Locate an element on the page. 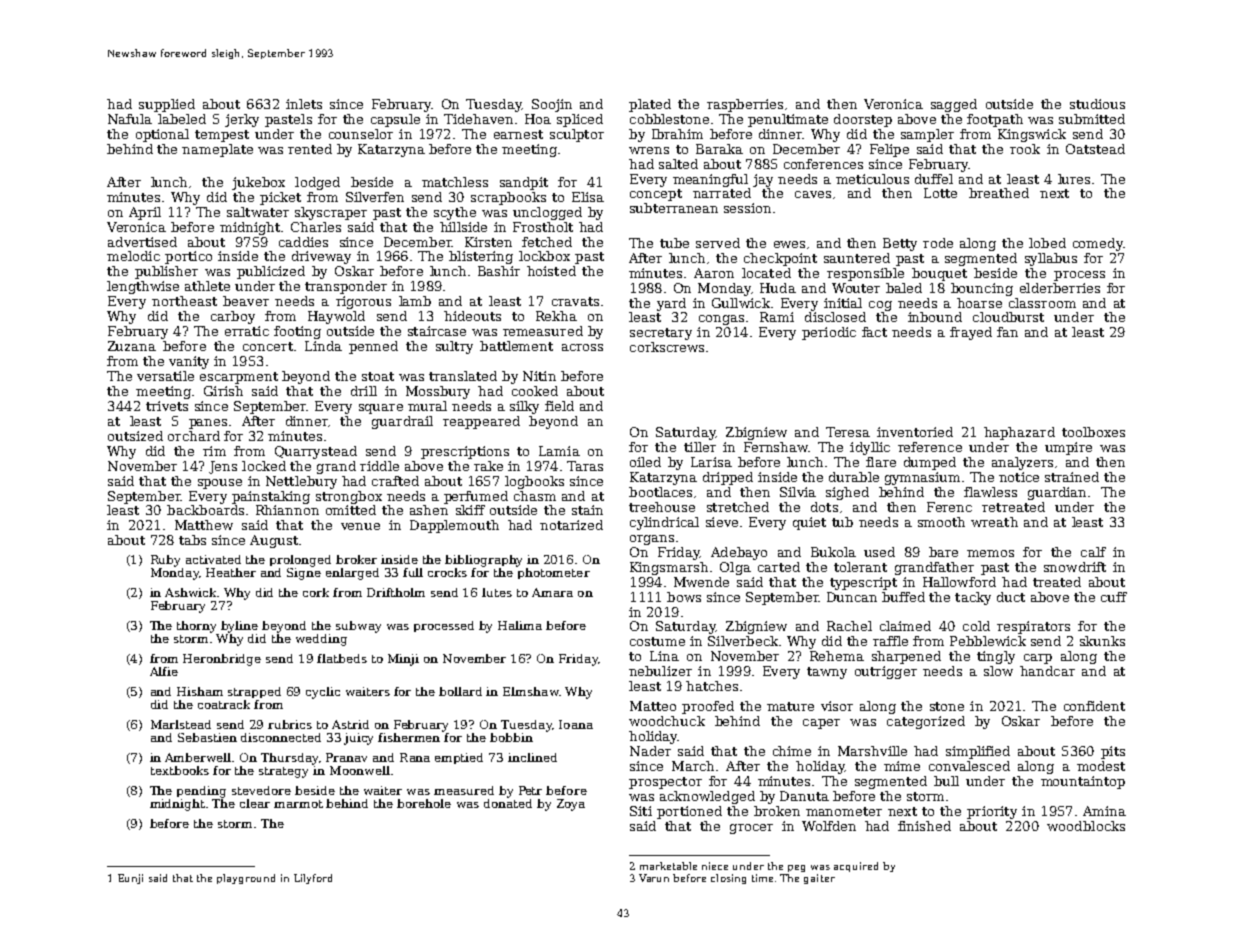  raspberries is located at coordinates (745, 105).
